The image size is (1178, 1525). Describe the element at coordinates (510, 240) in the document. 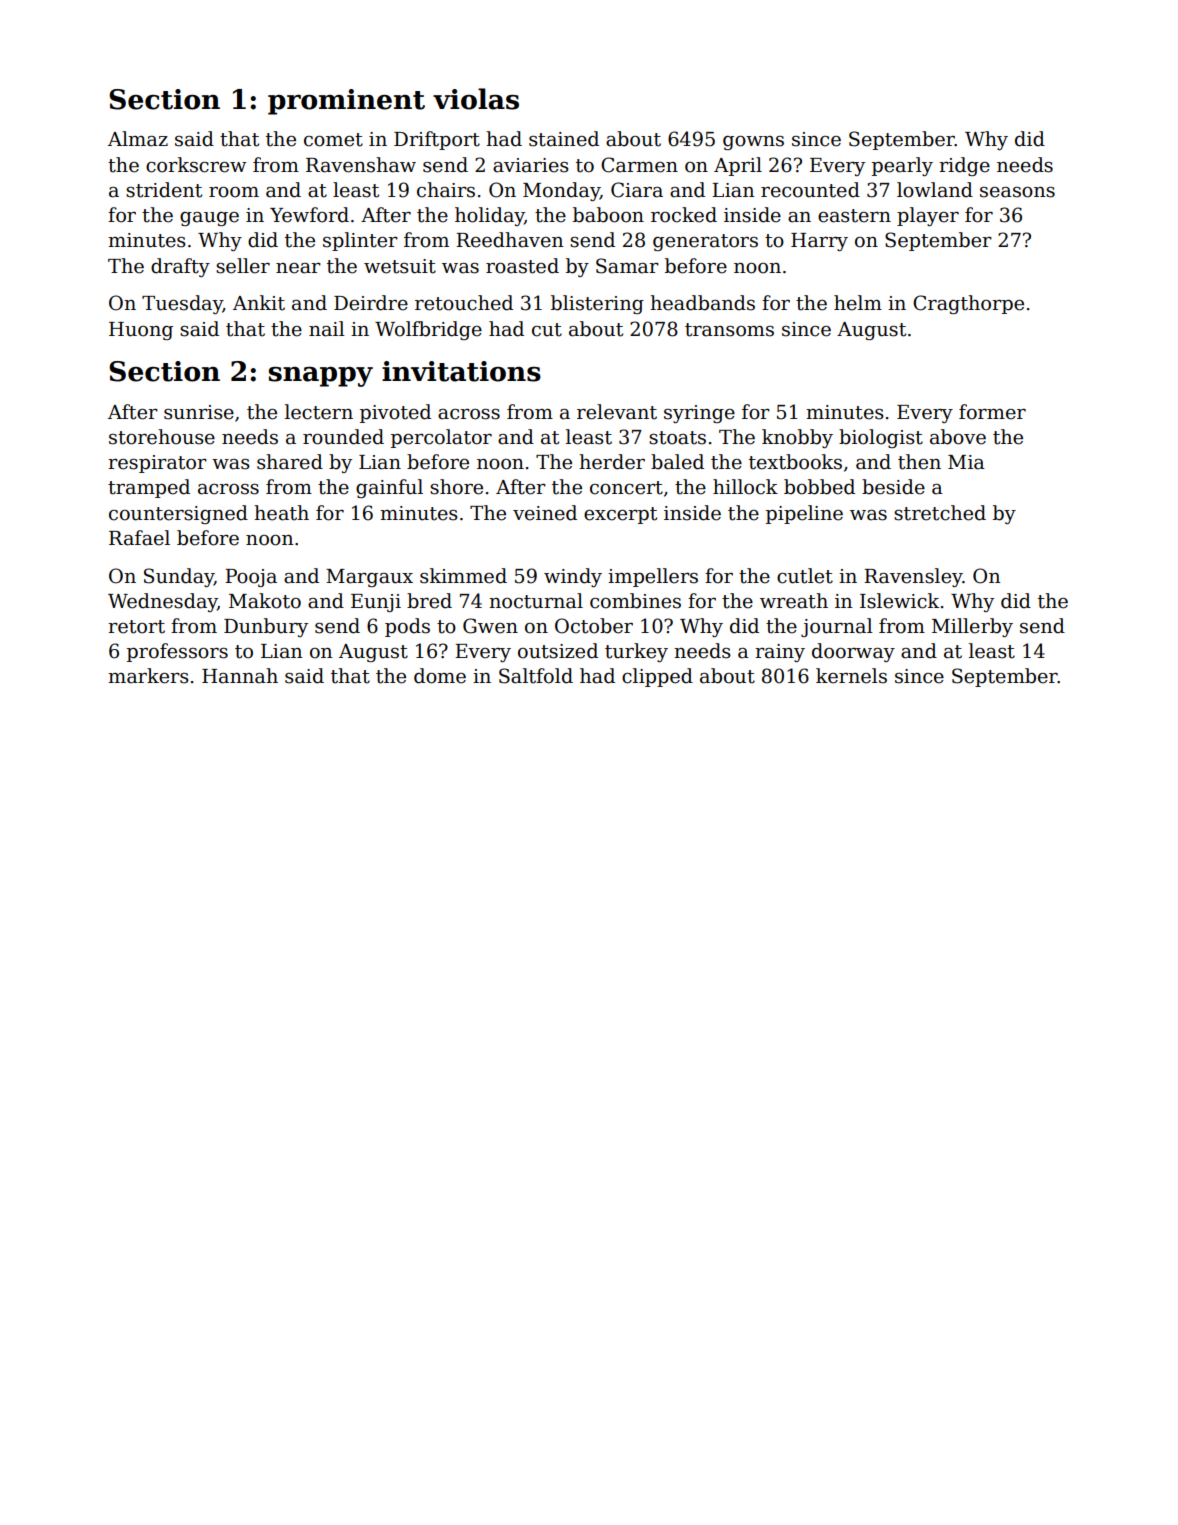

I see `Reedhaven` at that location.
